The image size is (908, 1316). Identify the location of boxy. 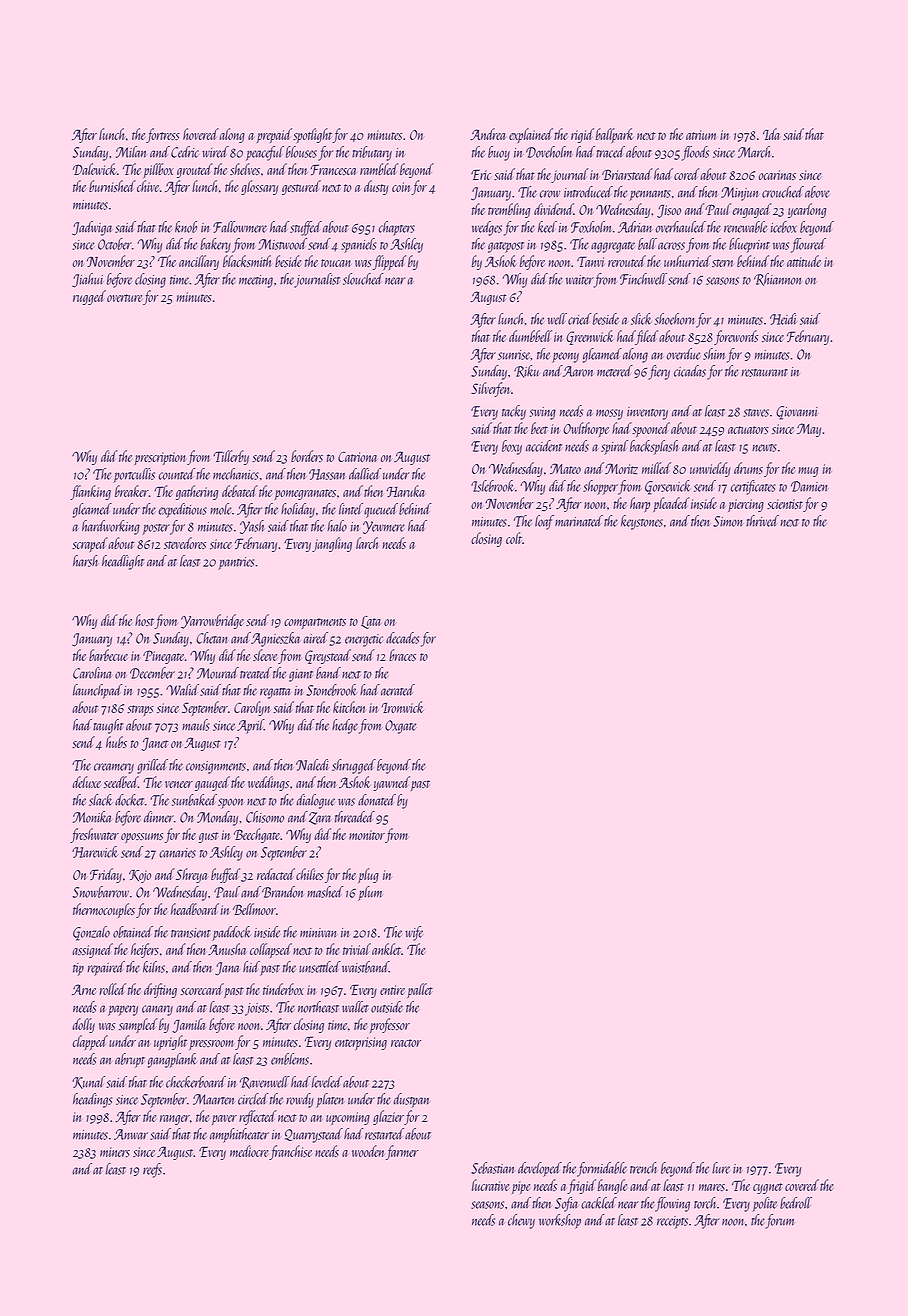
(512, 447).
